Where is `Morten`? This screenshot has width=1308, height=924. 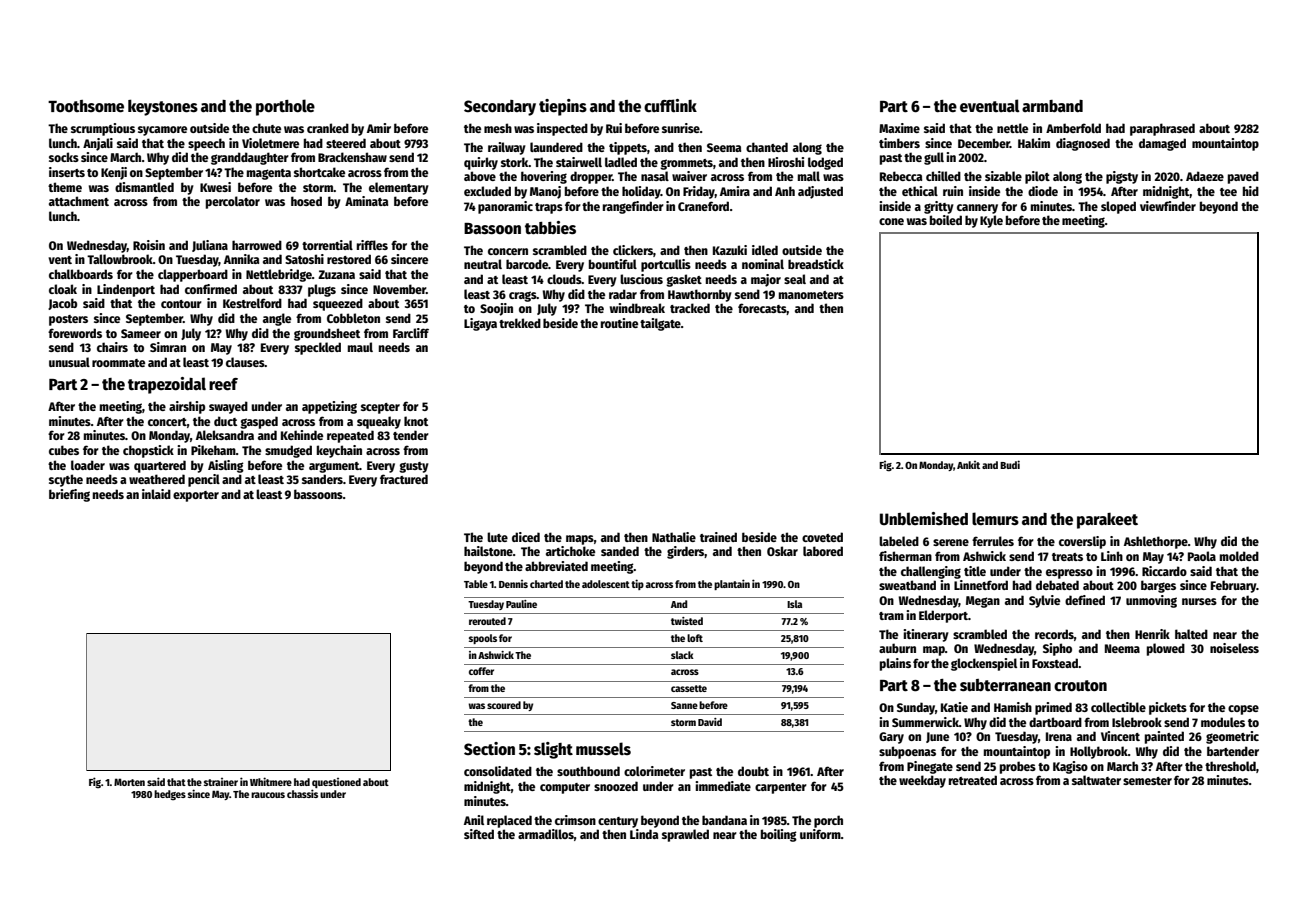
Morten is located at coordinates (129, 782).
